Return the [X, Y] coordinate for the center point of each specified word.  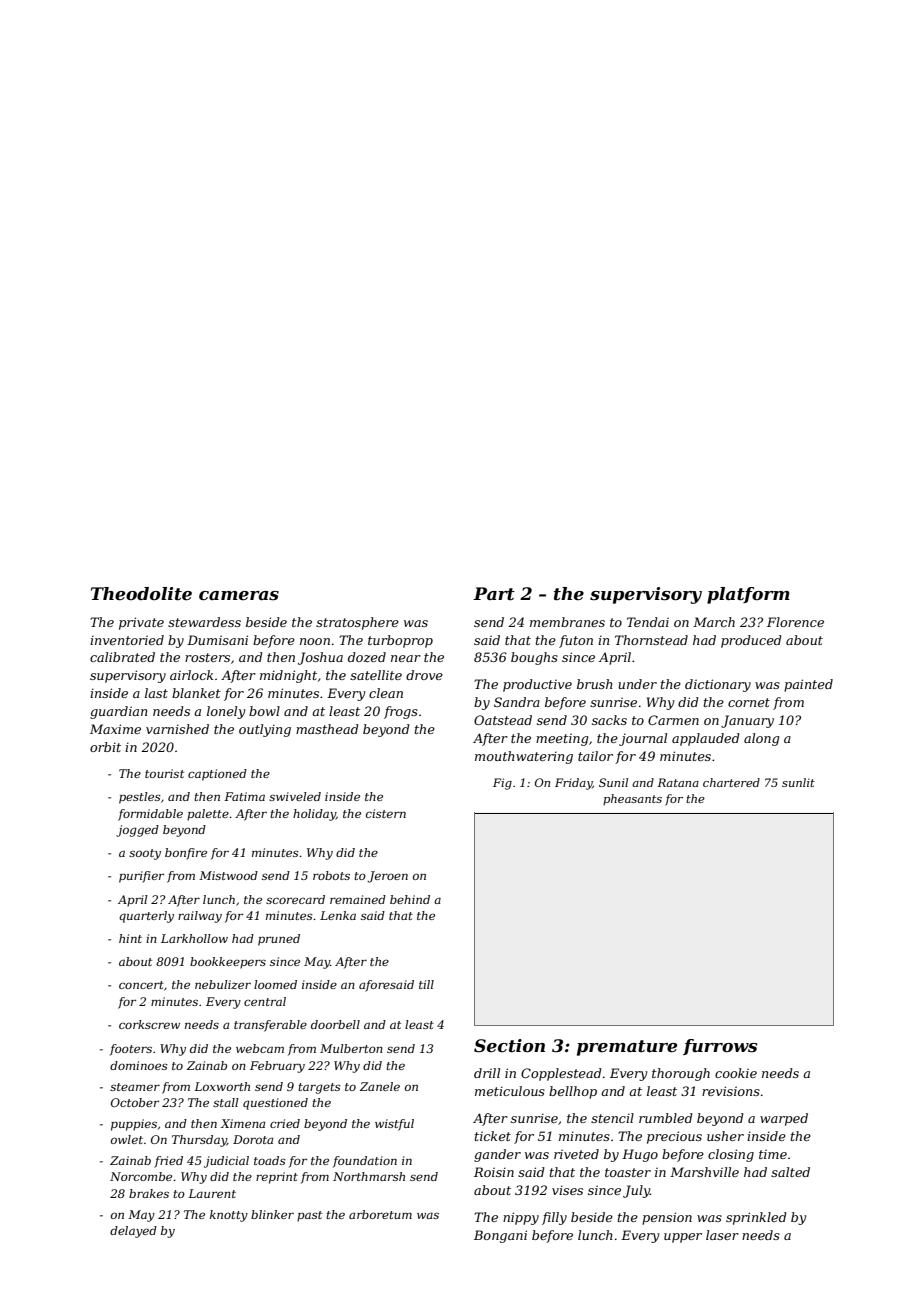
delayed [133, 1232]
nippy [521, 1218]
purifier [141, 877]
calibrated [122, 657]
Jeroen [387, 877]
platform [748, 595]
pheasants [632, 799]
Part [494, 594]
